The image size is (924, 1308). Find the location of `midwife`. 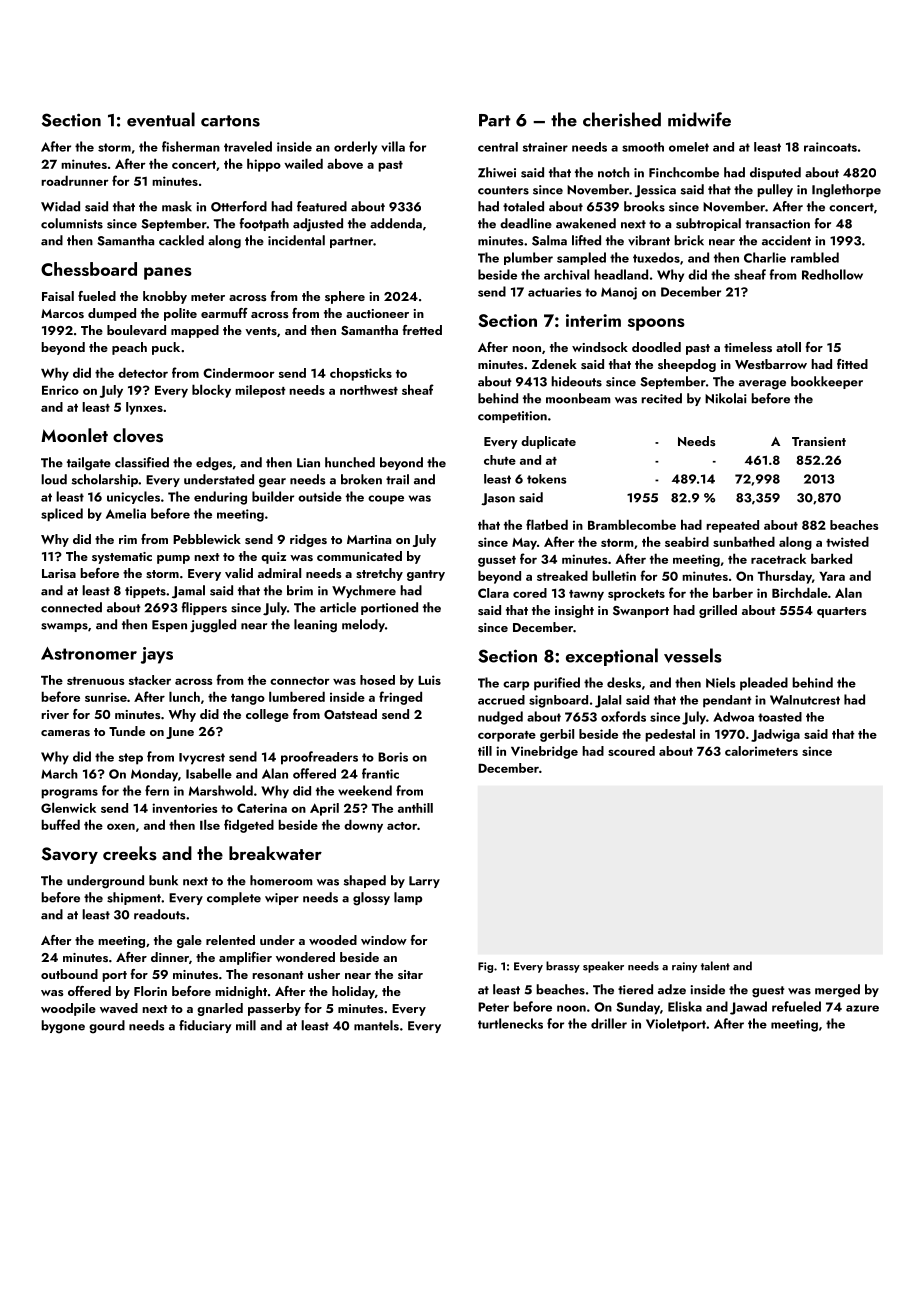

midwife is located at coordinates (699, 119).
